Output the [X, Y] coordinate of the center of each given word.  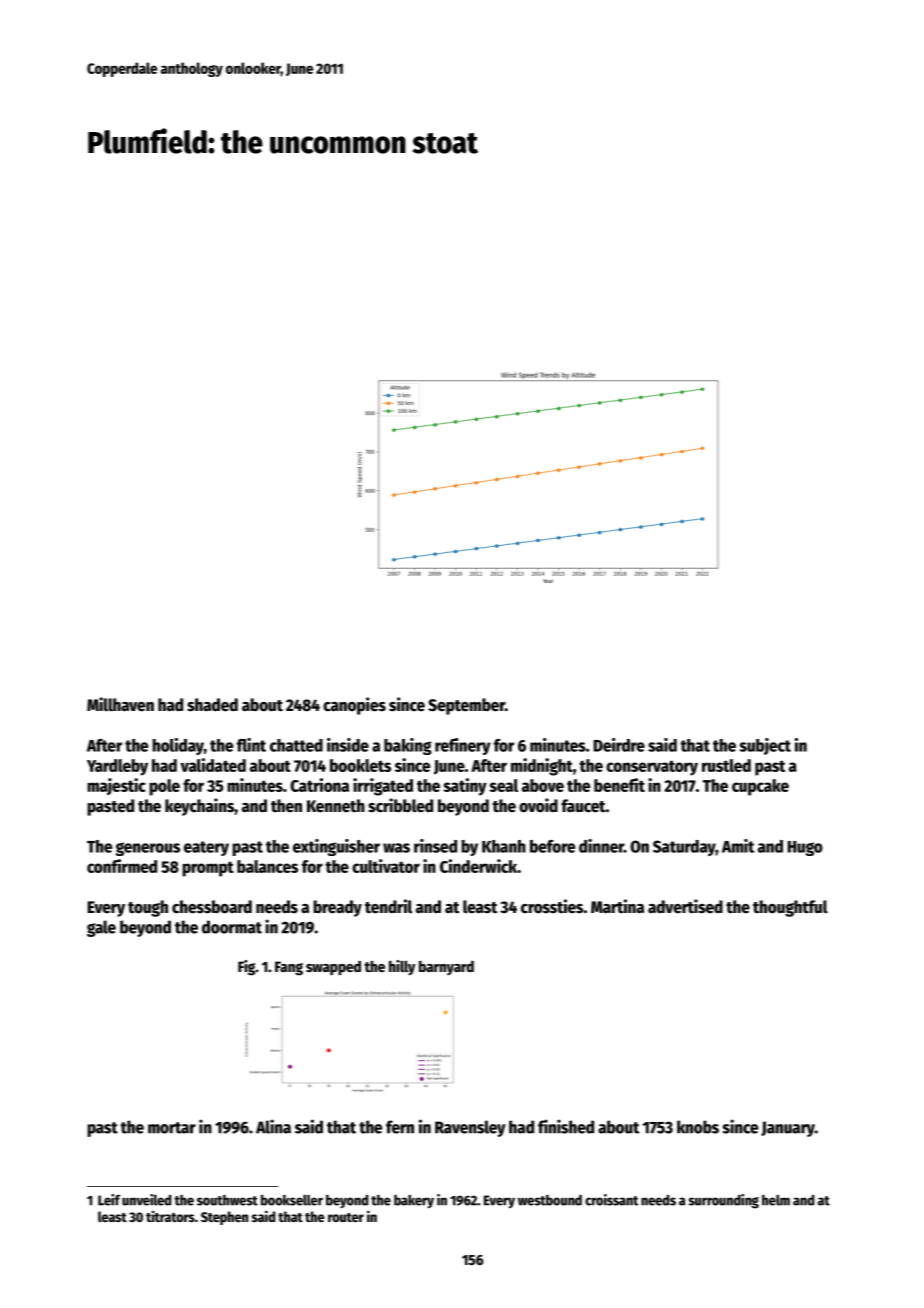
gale [101, 928]
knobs [698, 1127]
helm [776, 1200]
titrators [170, 1216]
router [346, 1217]
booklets [360, 765]
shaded [212, 705]
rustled [726, 765]
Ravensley [470, 1128]
